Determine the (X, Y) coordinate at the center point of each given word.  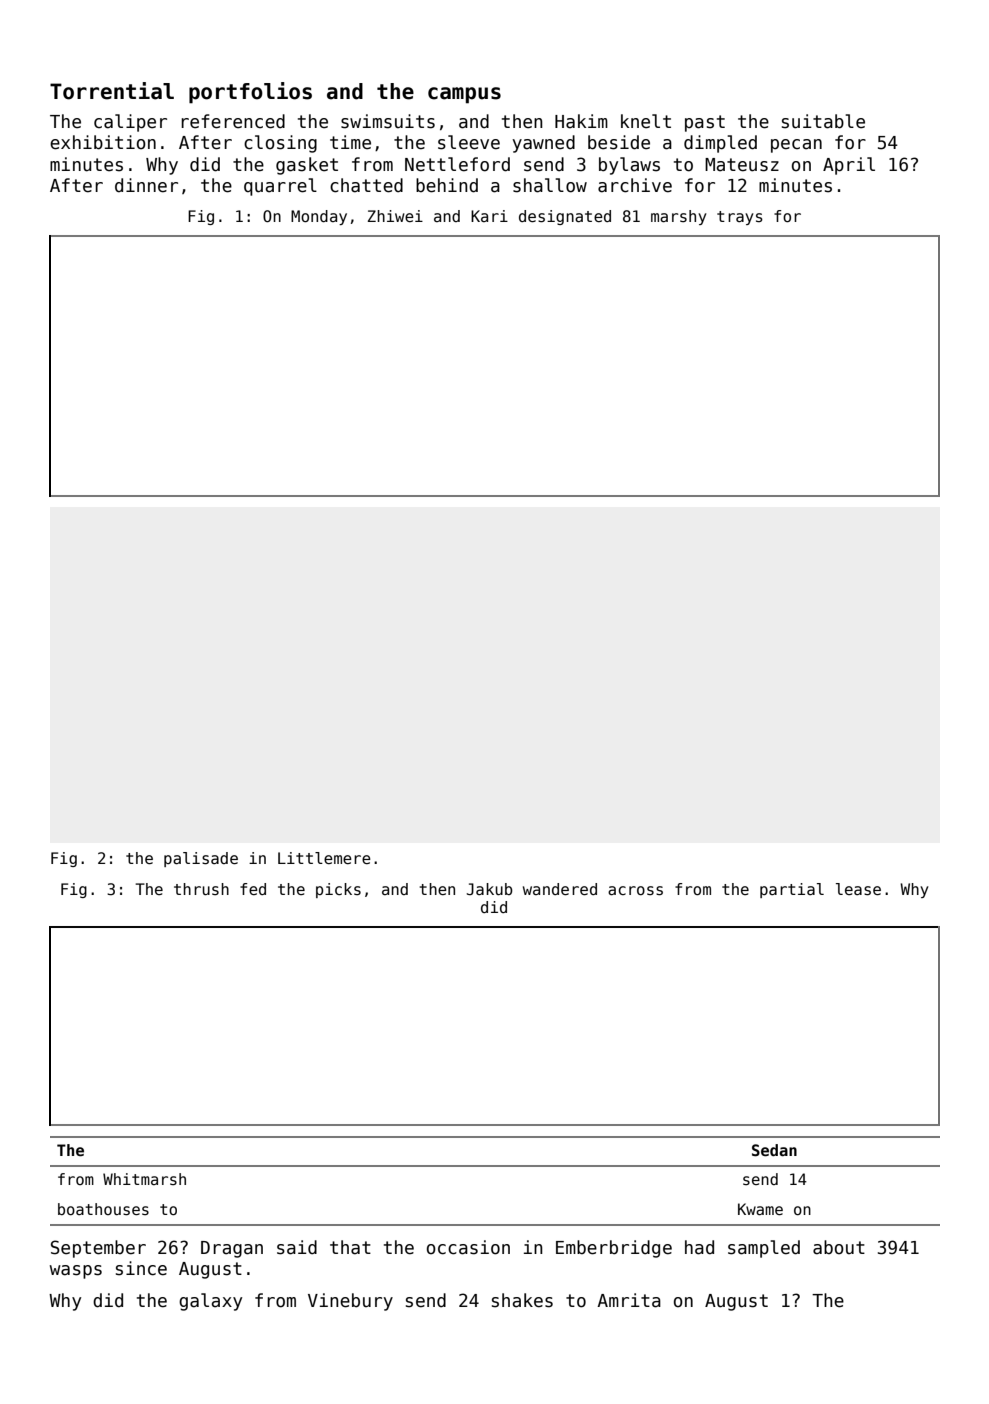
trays (740, 218)
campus (464, 95)
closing (280, 144)
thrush (201, 889)
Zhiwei (395, 216)
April (849, 166)
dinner (146, 185)
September (98, 1249)
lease (858, 889)
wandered (560, 889)
